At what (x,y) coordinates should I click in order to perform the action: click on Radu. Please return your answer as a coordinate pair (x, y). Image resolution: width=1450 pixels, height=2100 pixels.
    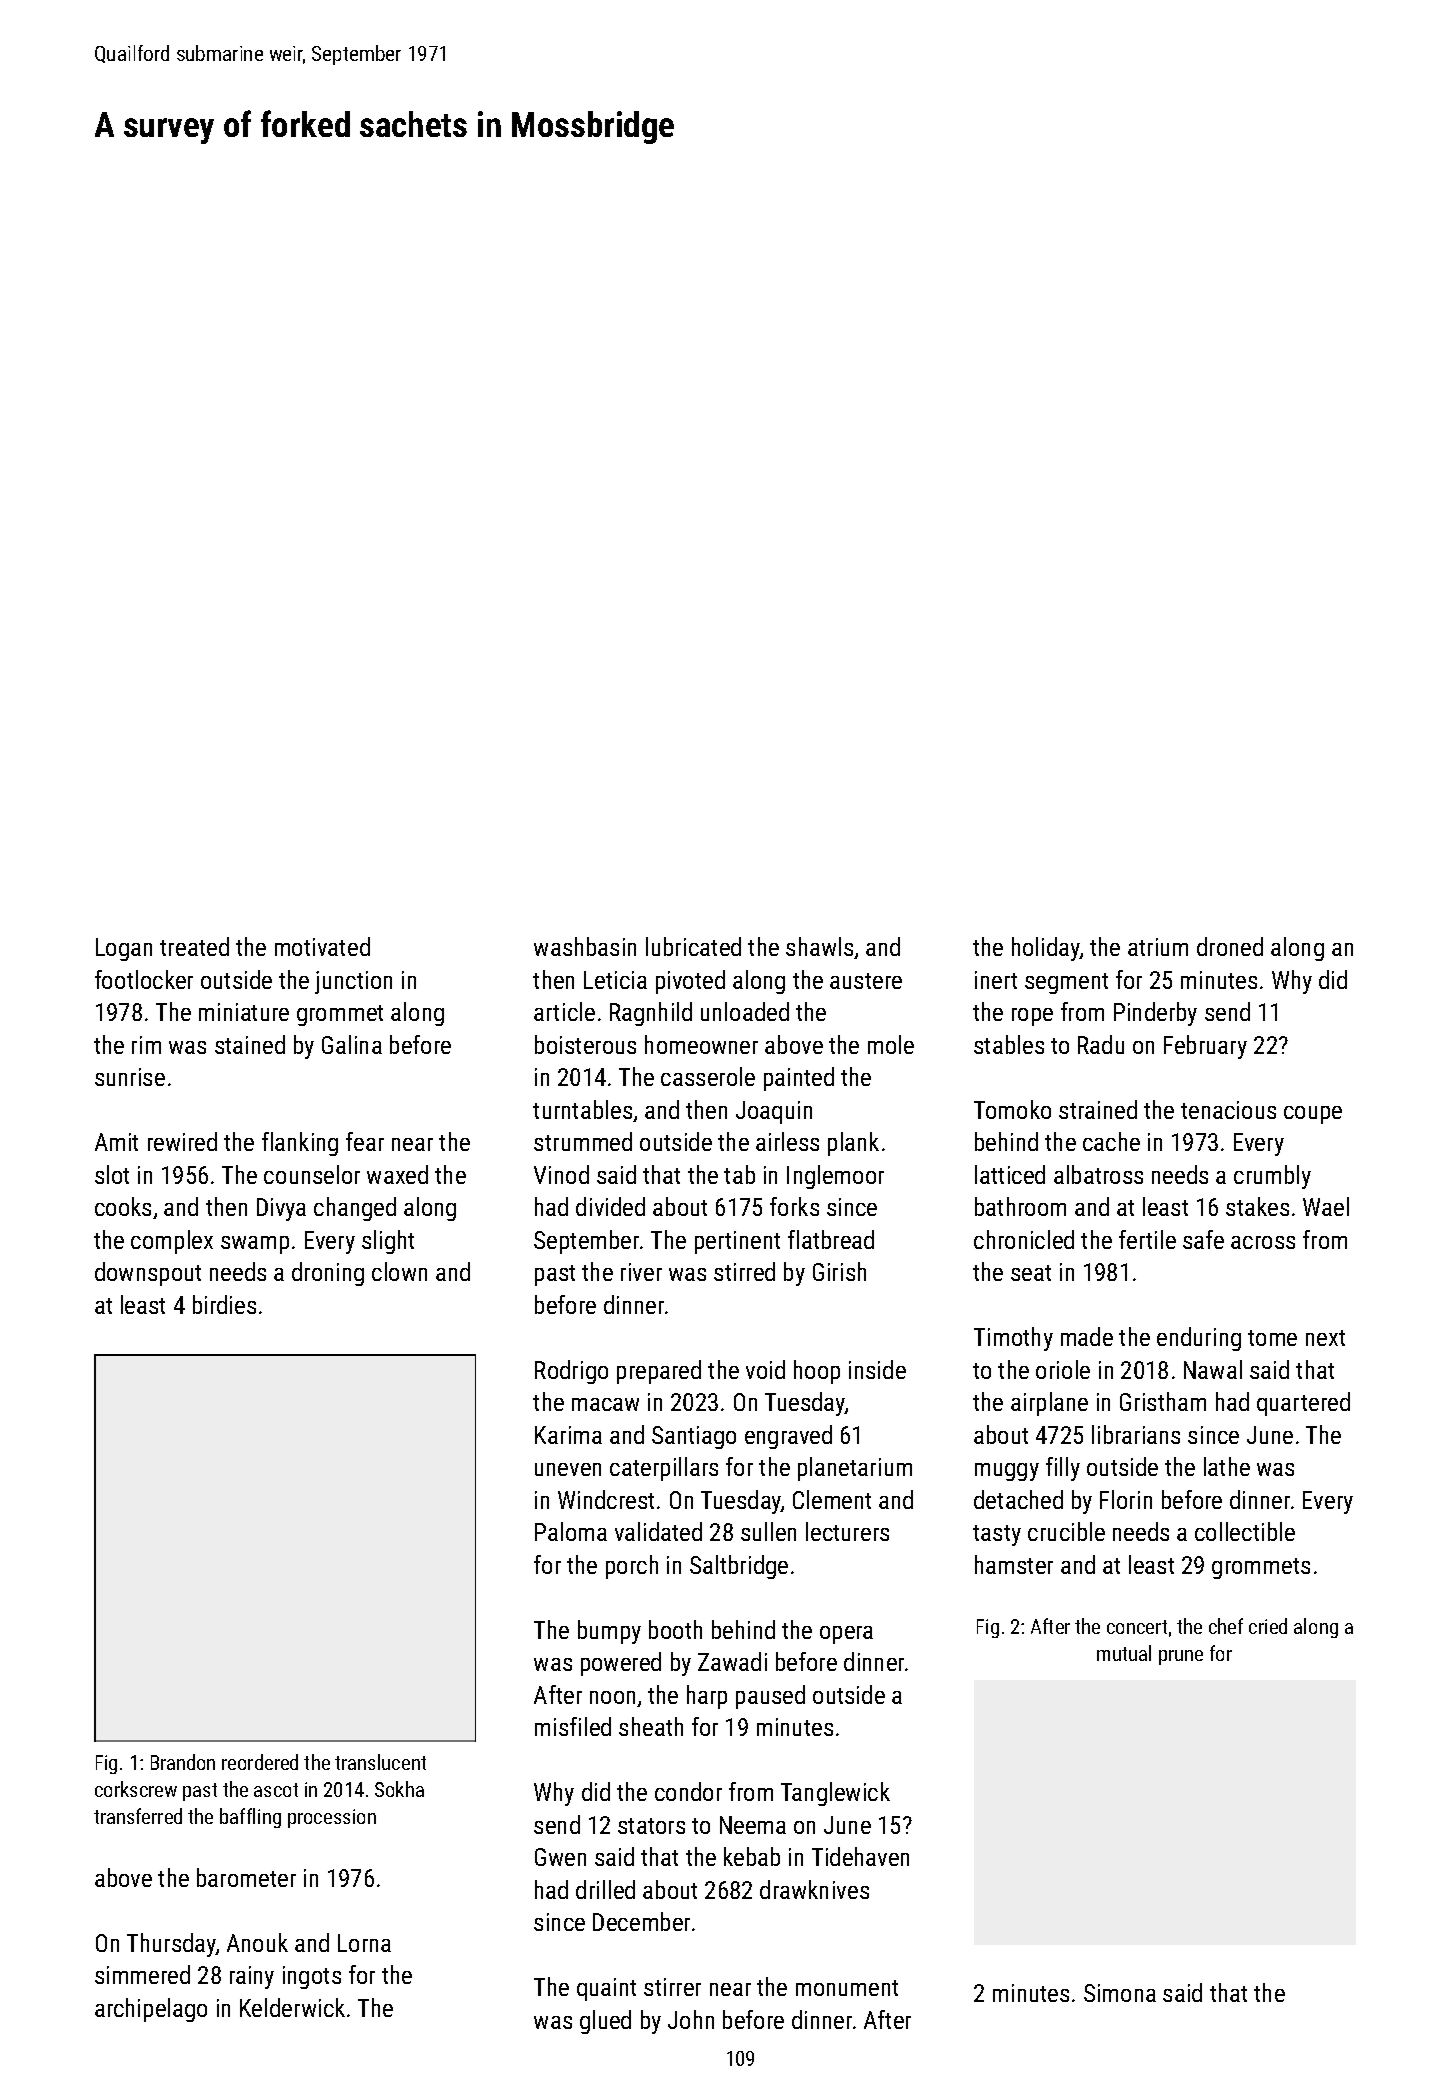
    Looking at the image, I should click on (1101, 1044).
